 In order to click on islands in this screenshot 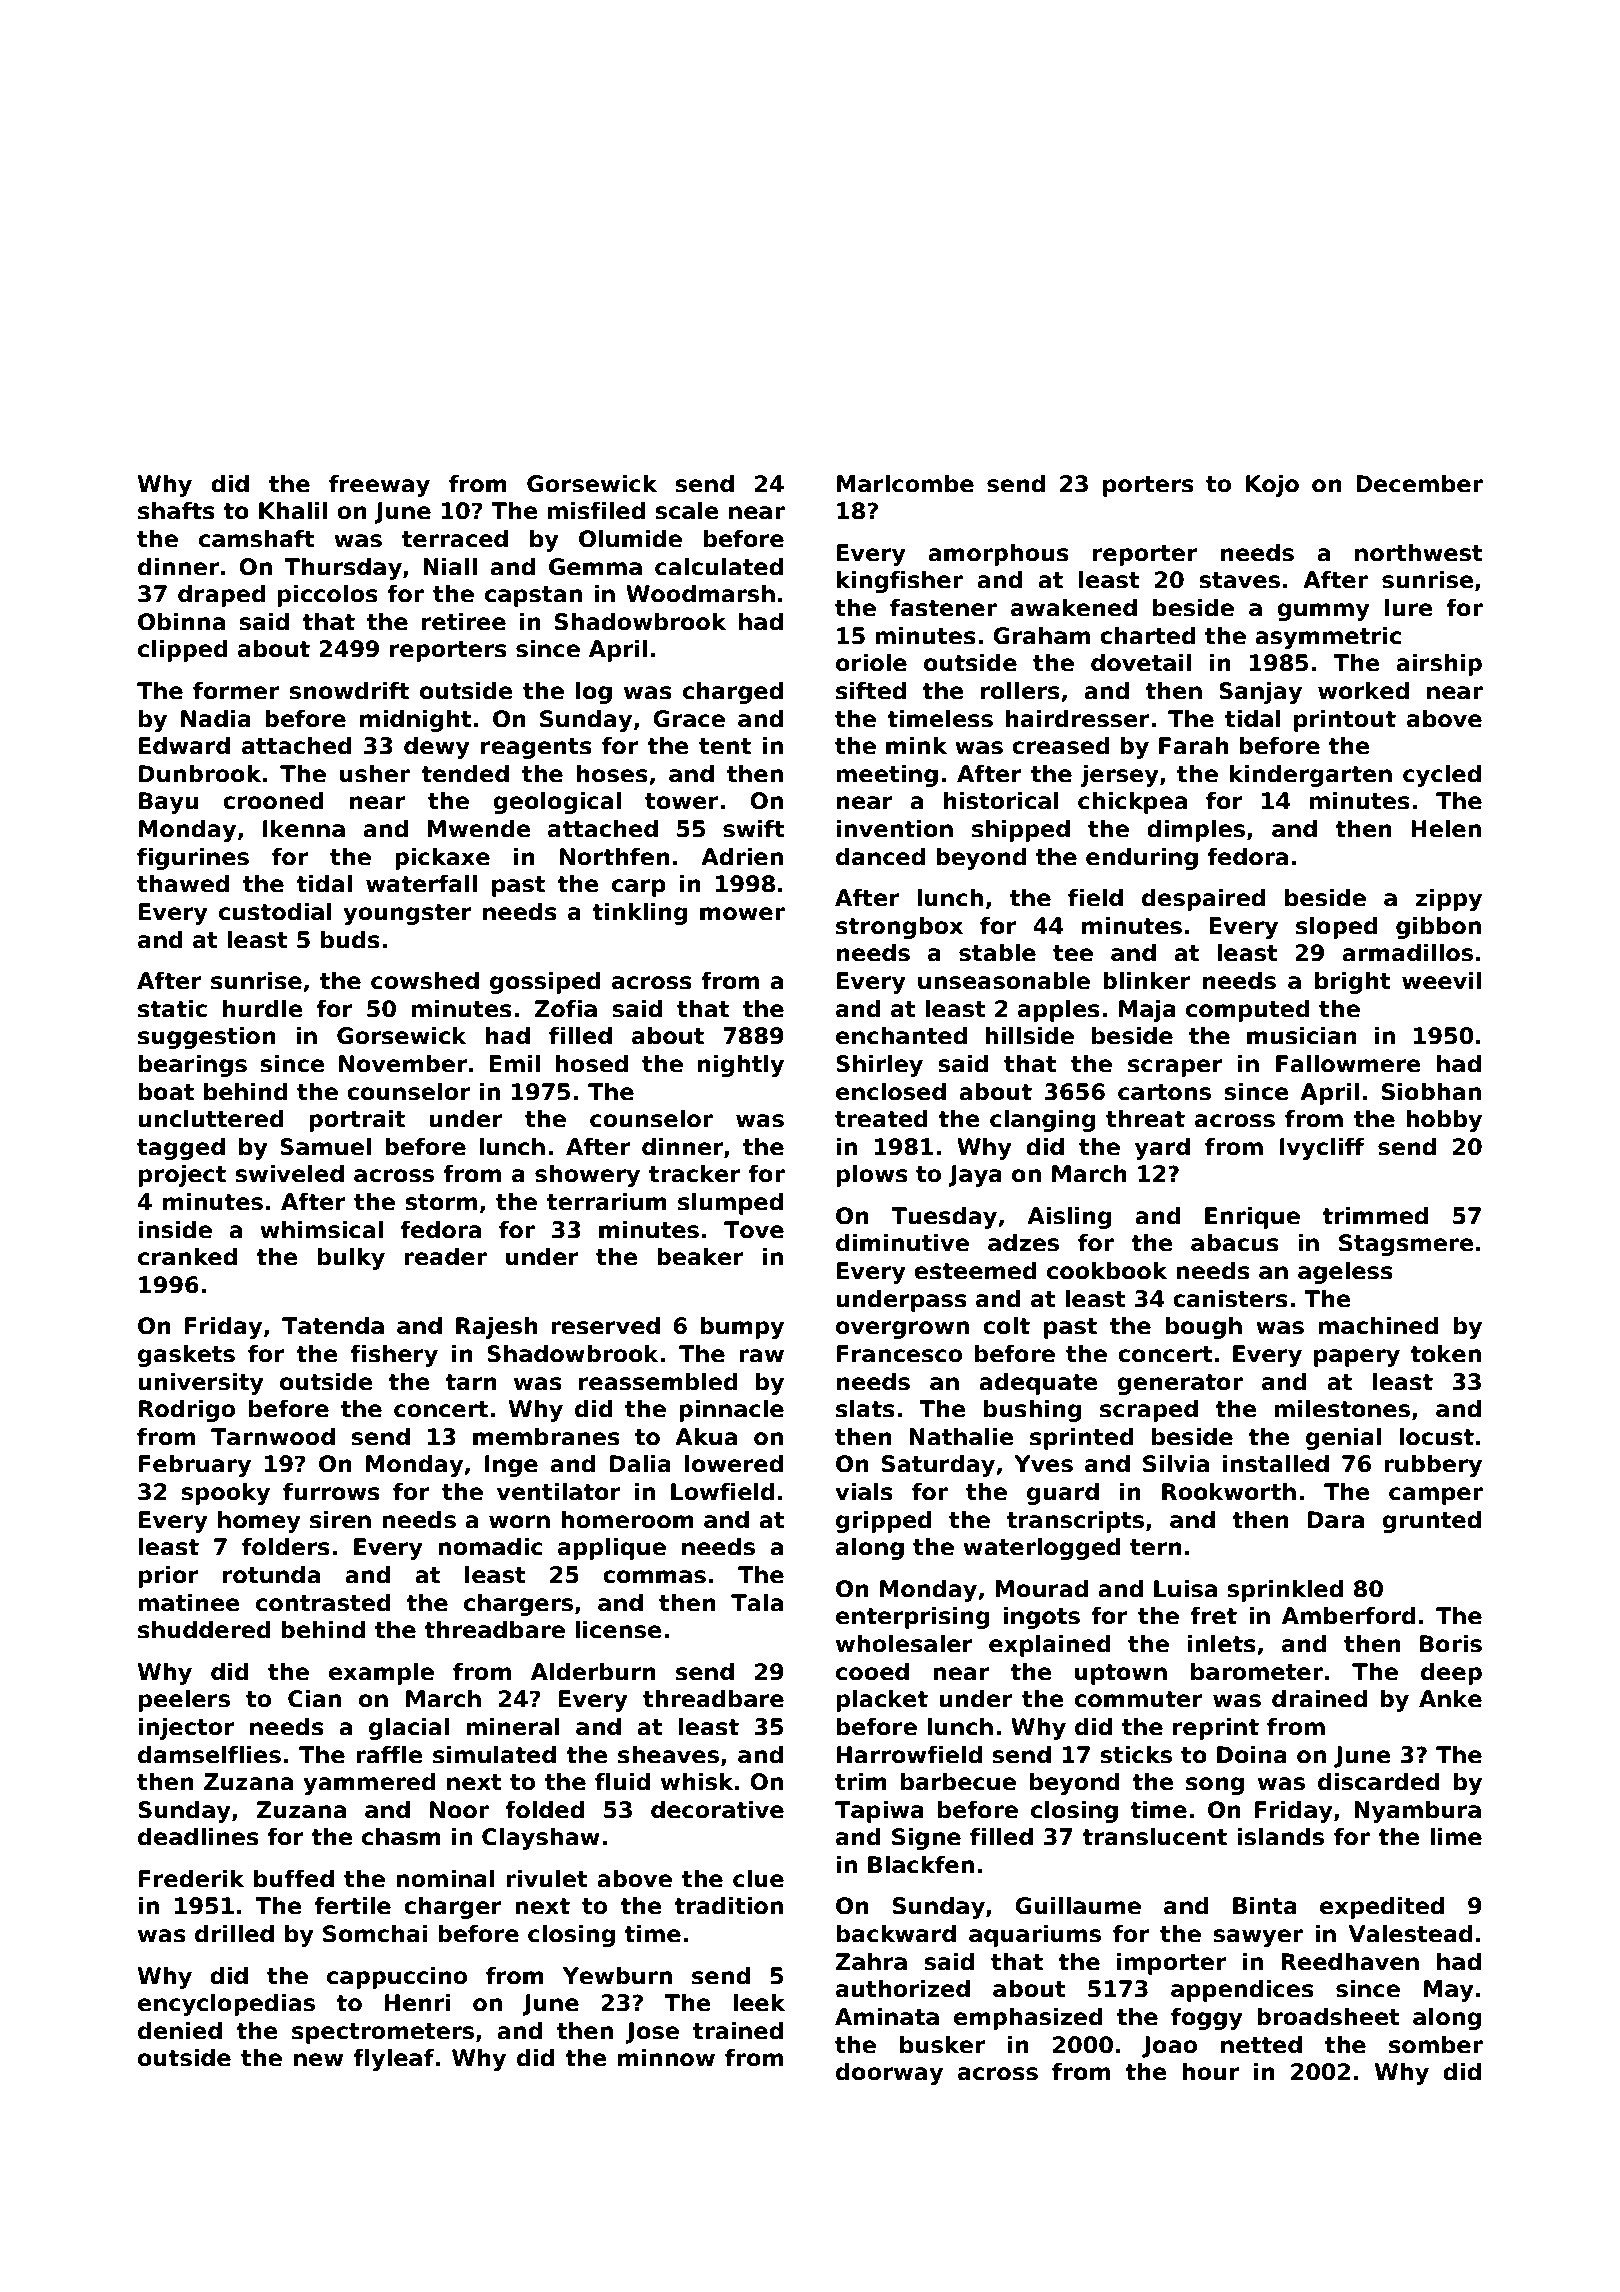, I will do `click(1281, 1837)`.
